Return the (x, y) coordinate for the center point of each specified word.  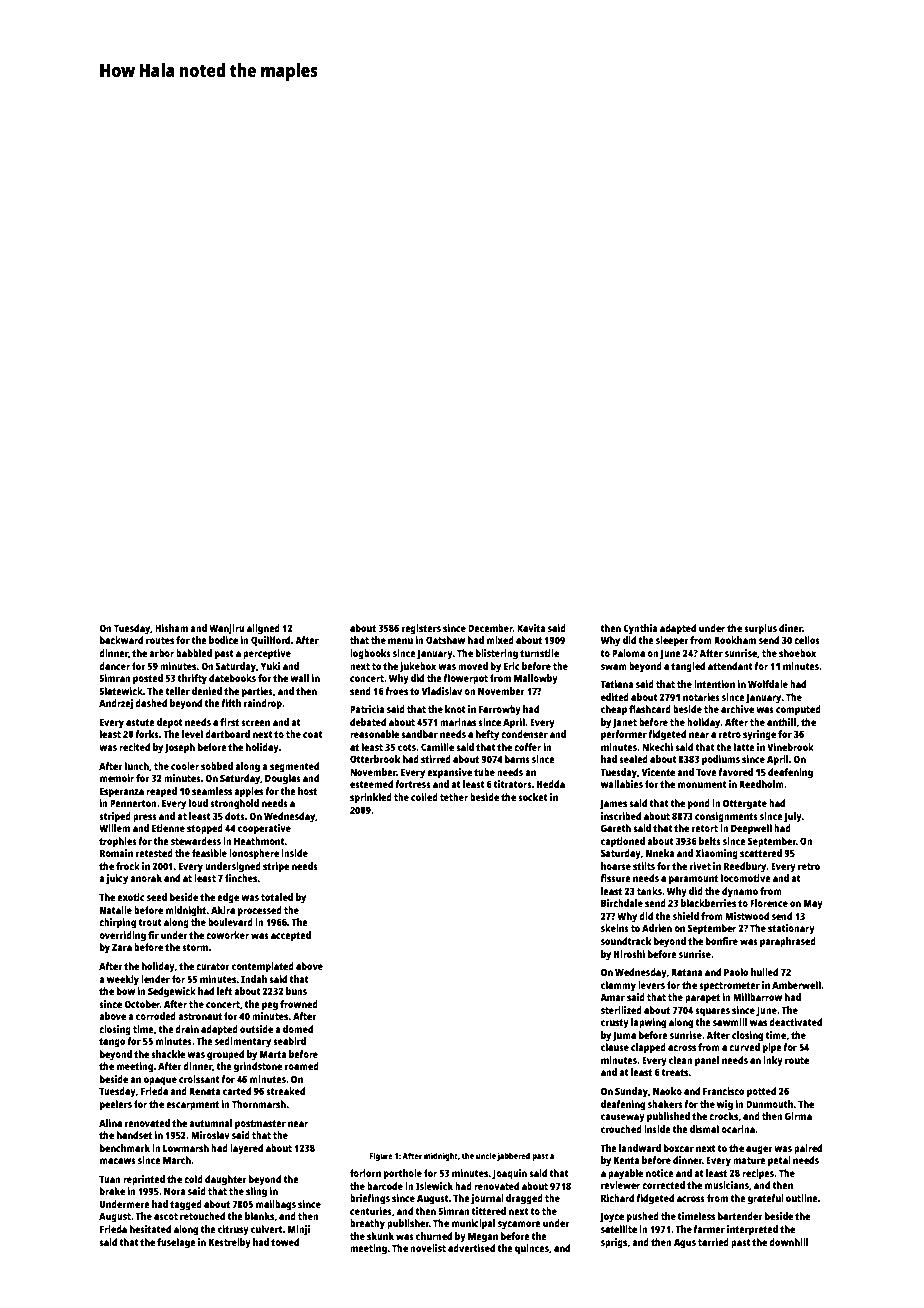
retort (705, 828)
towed (285, 1242)
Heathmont (259, 841)
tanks (649, 891)
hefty (487, 735)
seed (157, 897)
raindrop (263, 704)
